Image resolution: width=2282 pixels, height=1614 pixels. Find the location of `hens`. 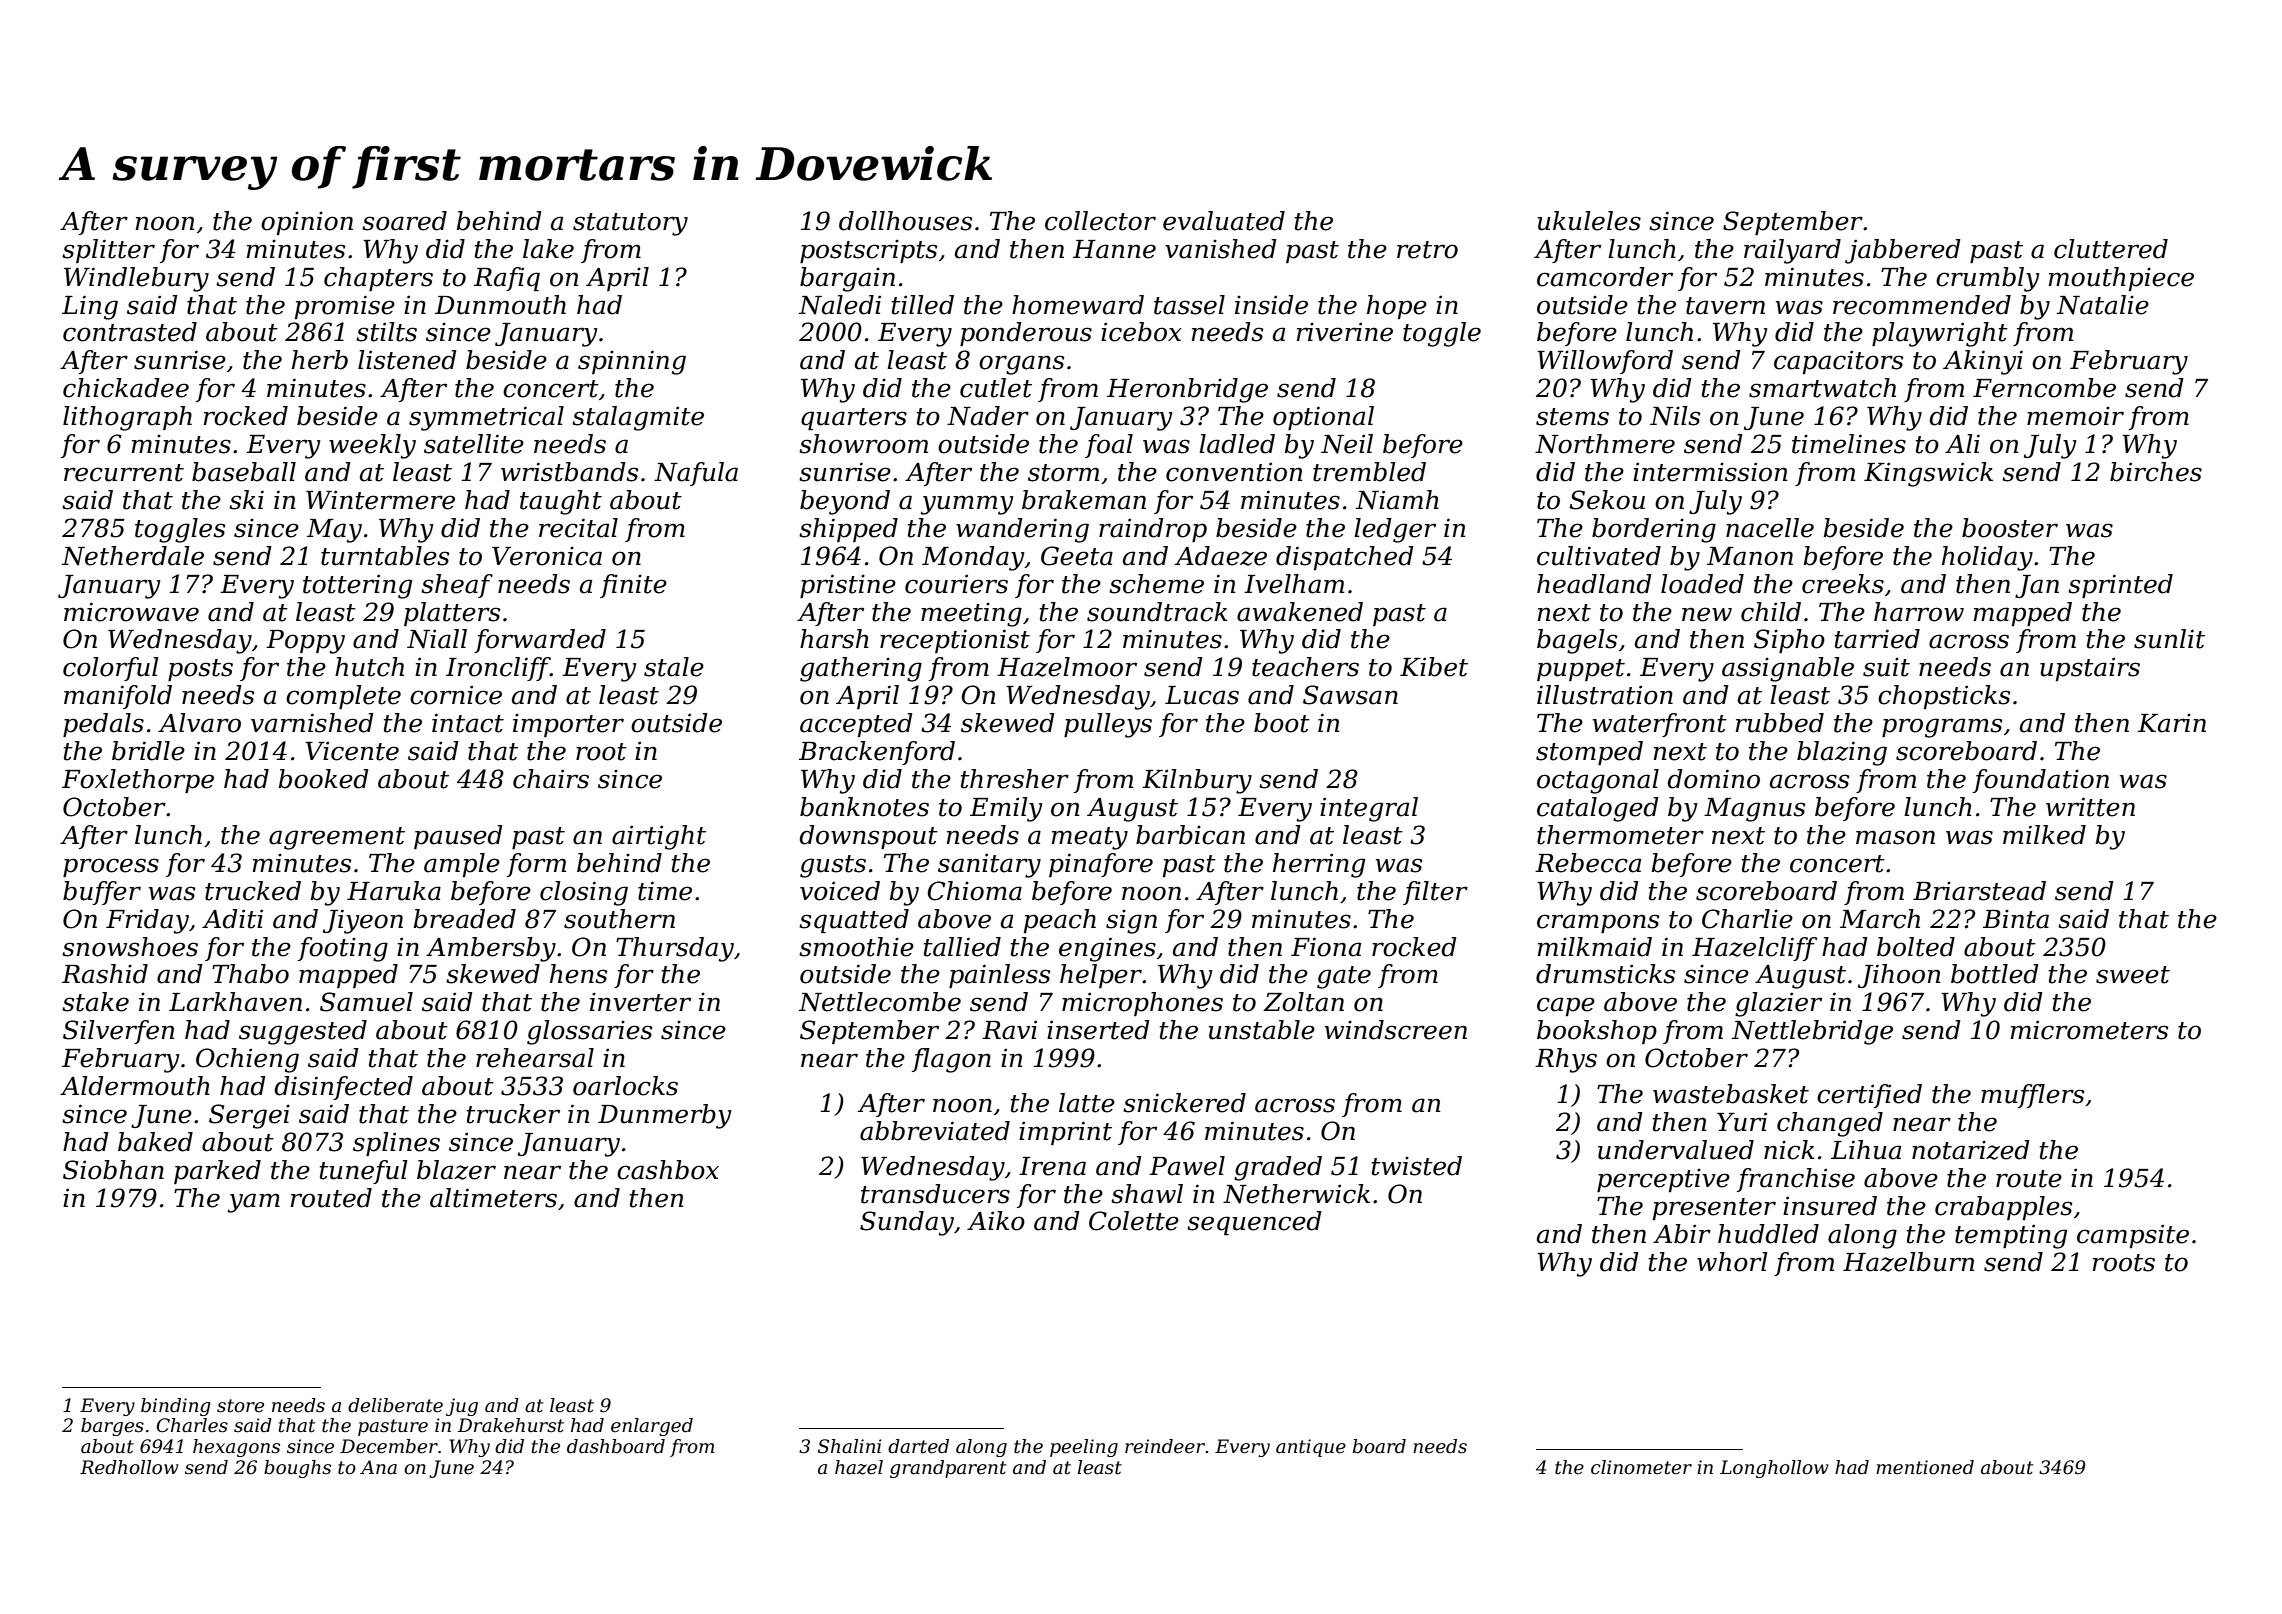

hens is located at coordinates (578, 974).
